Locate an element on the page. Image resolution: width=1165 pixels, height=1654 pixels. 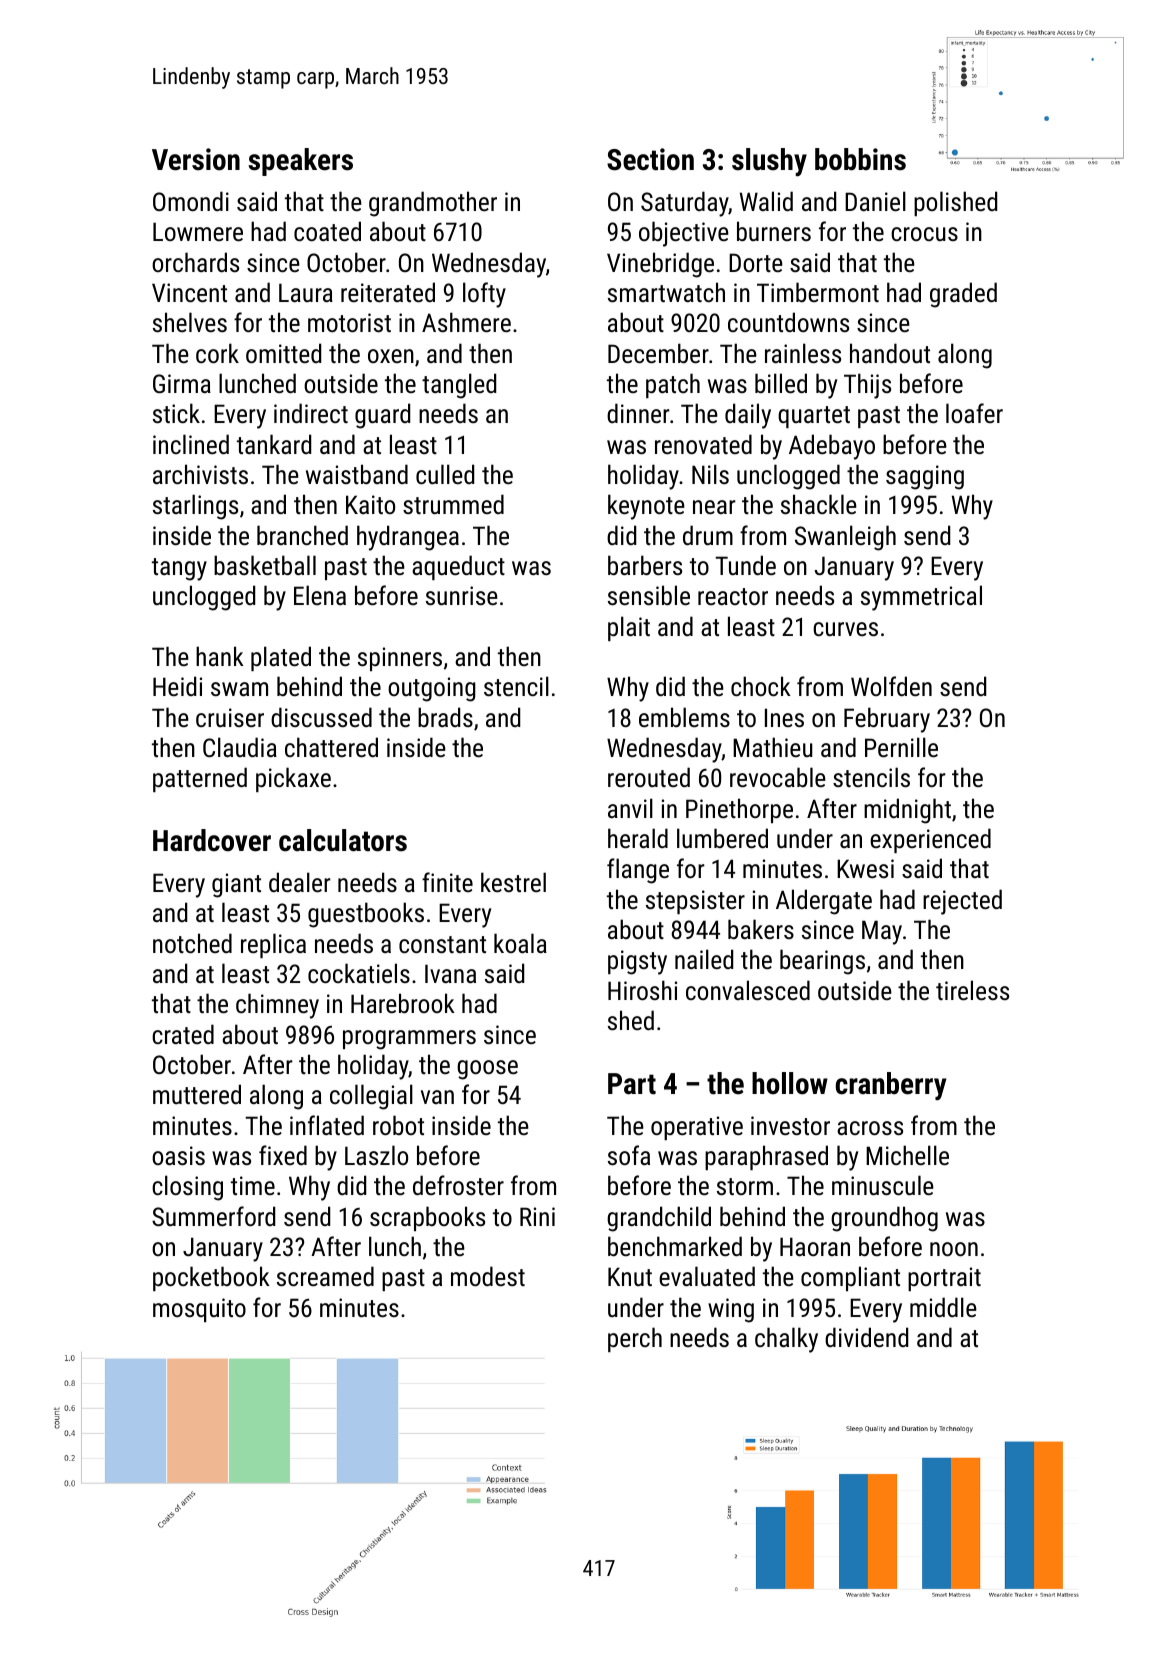
hollow is located at coordinates (790, 1083).
